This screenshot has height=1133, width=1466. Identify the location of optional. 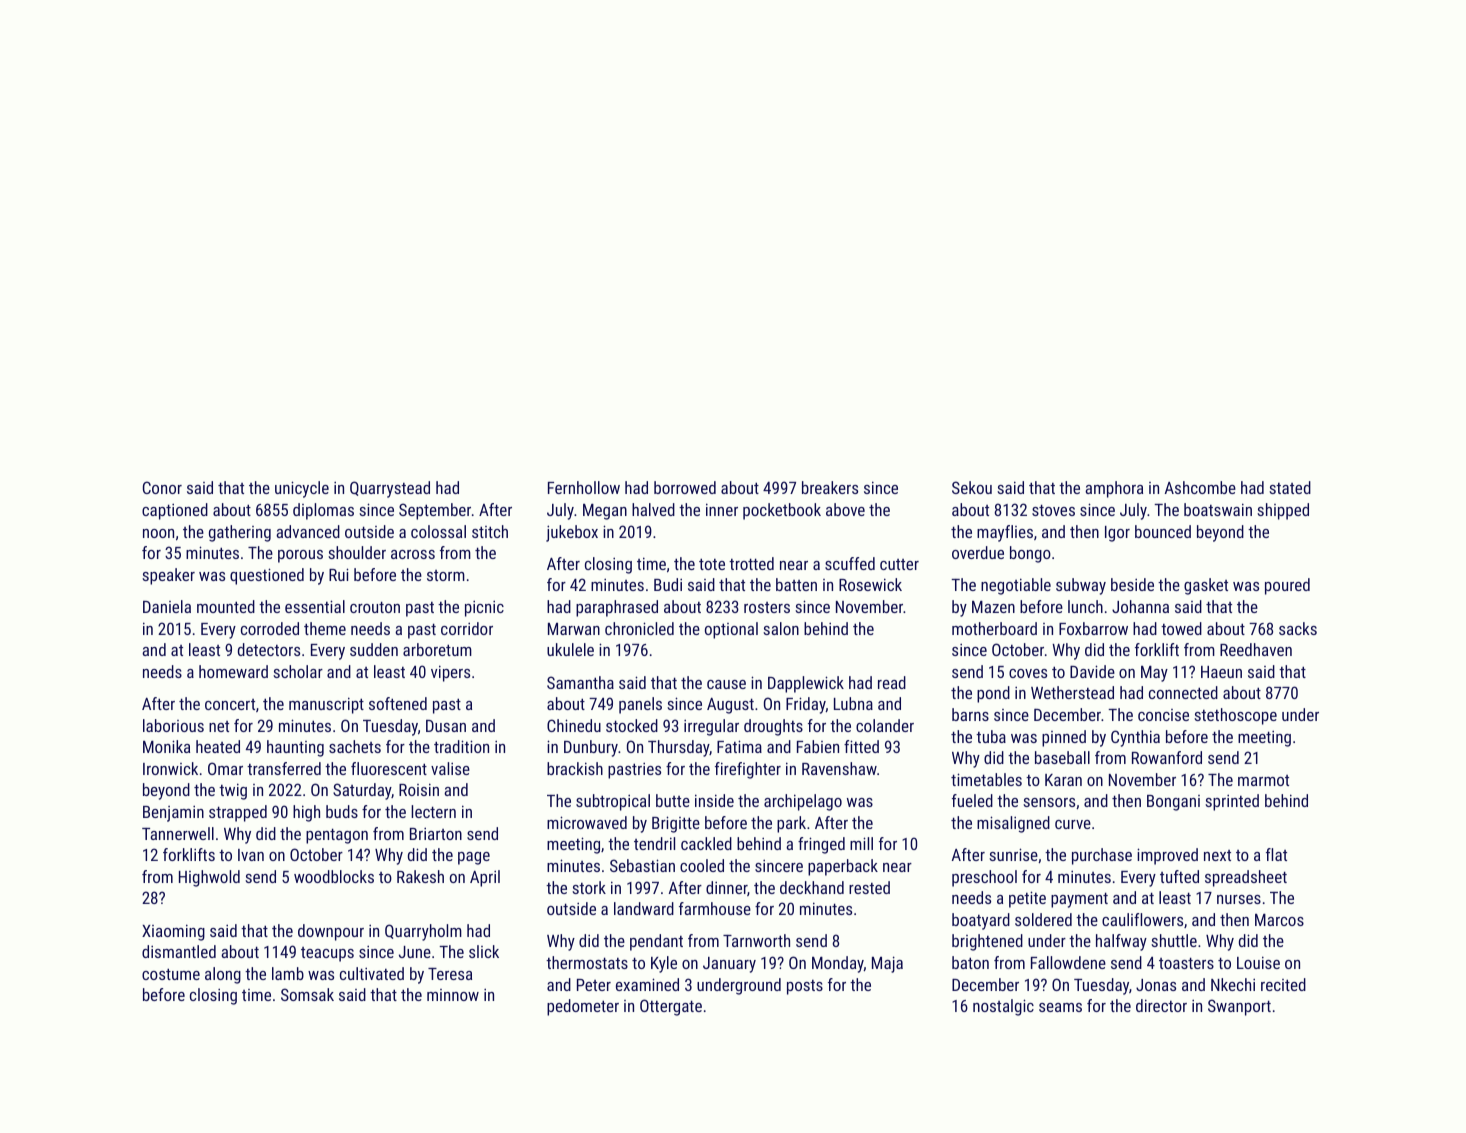
(731, 630).
